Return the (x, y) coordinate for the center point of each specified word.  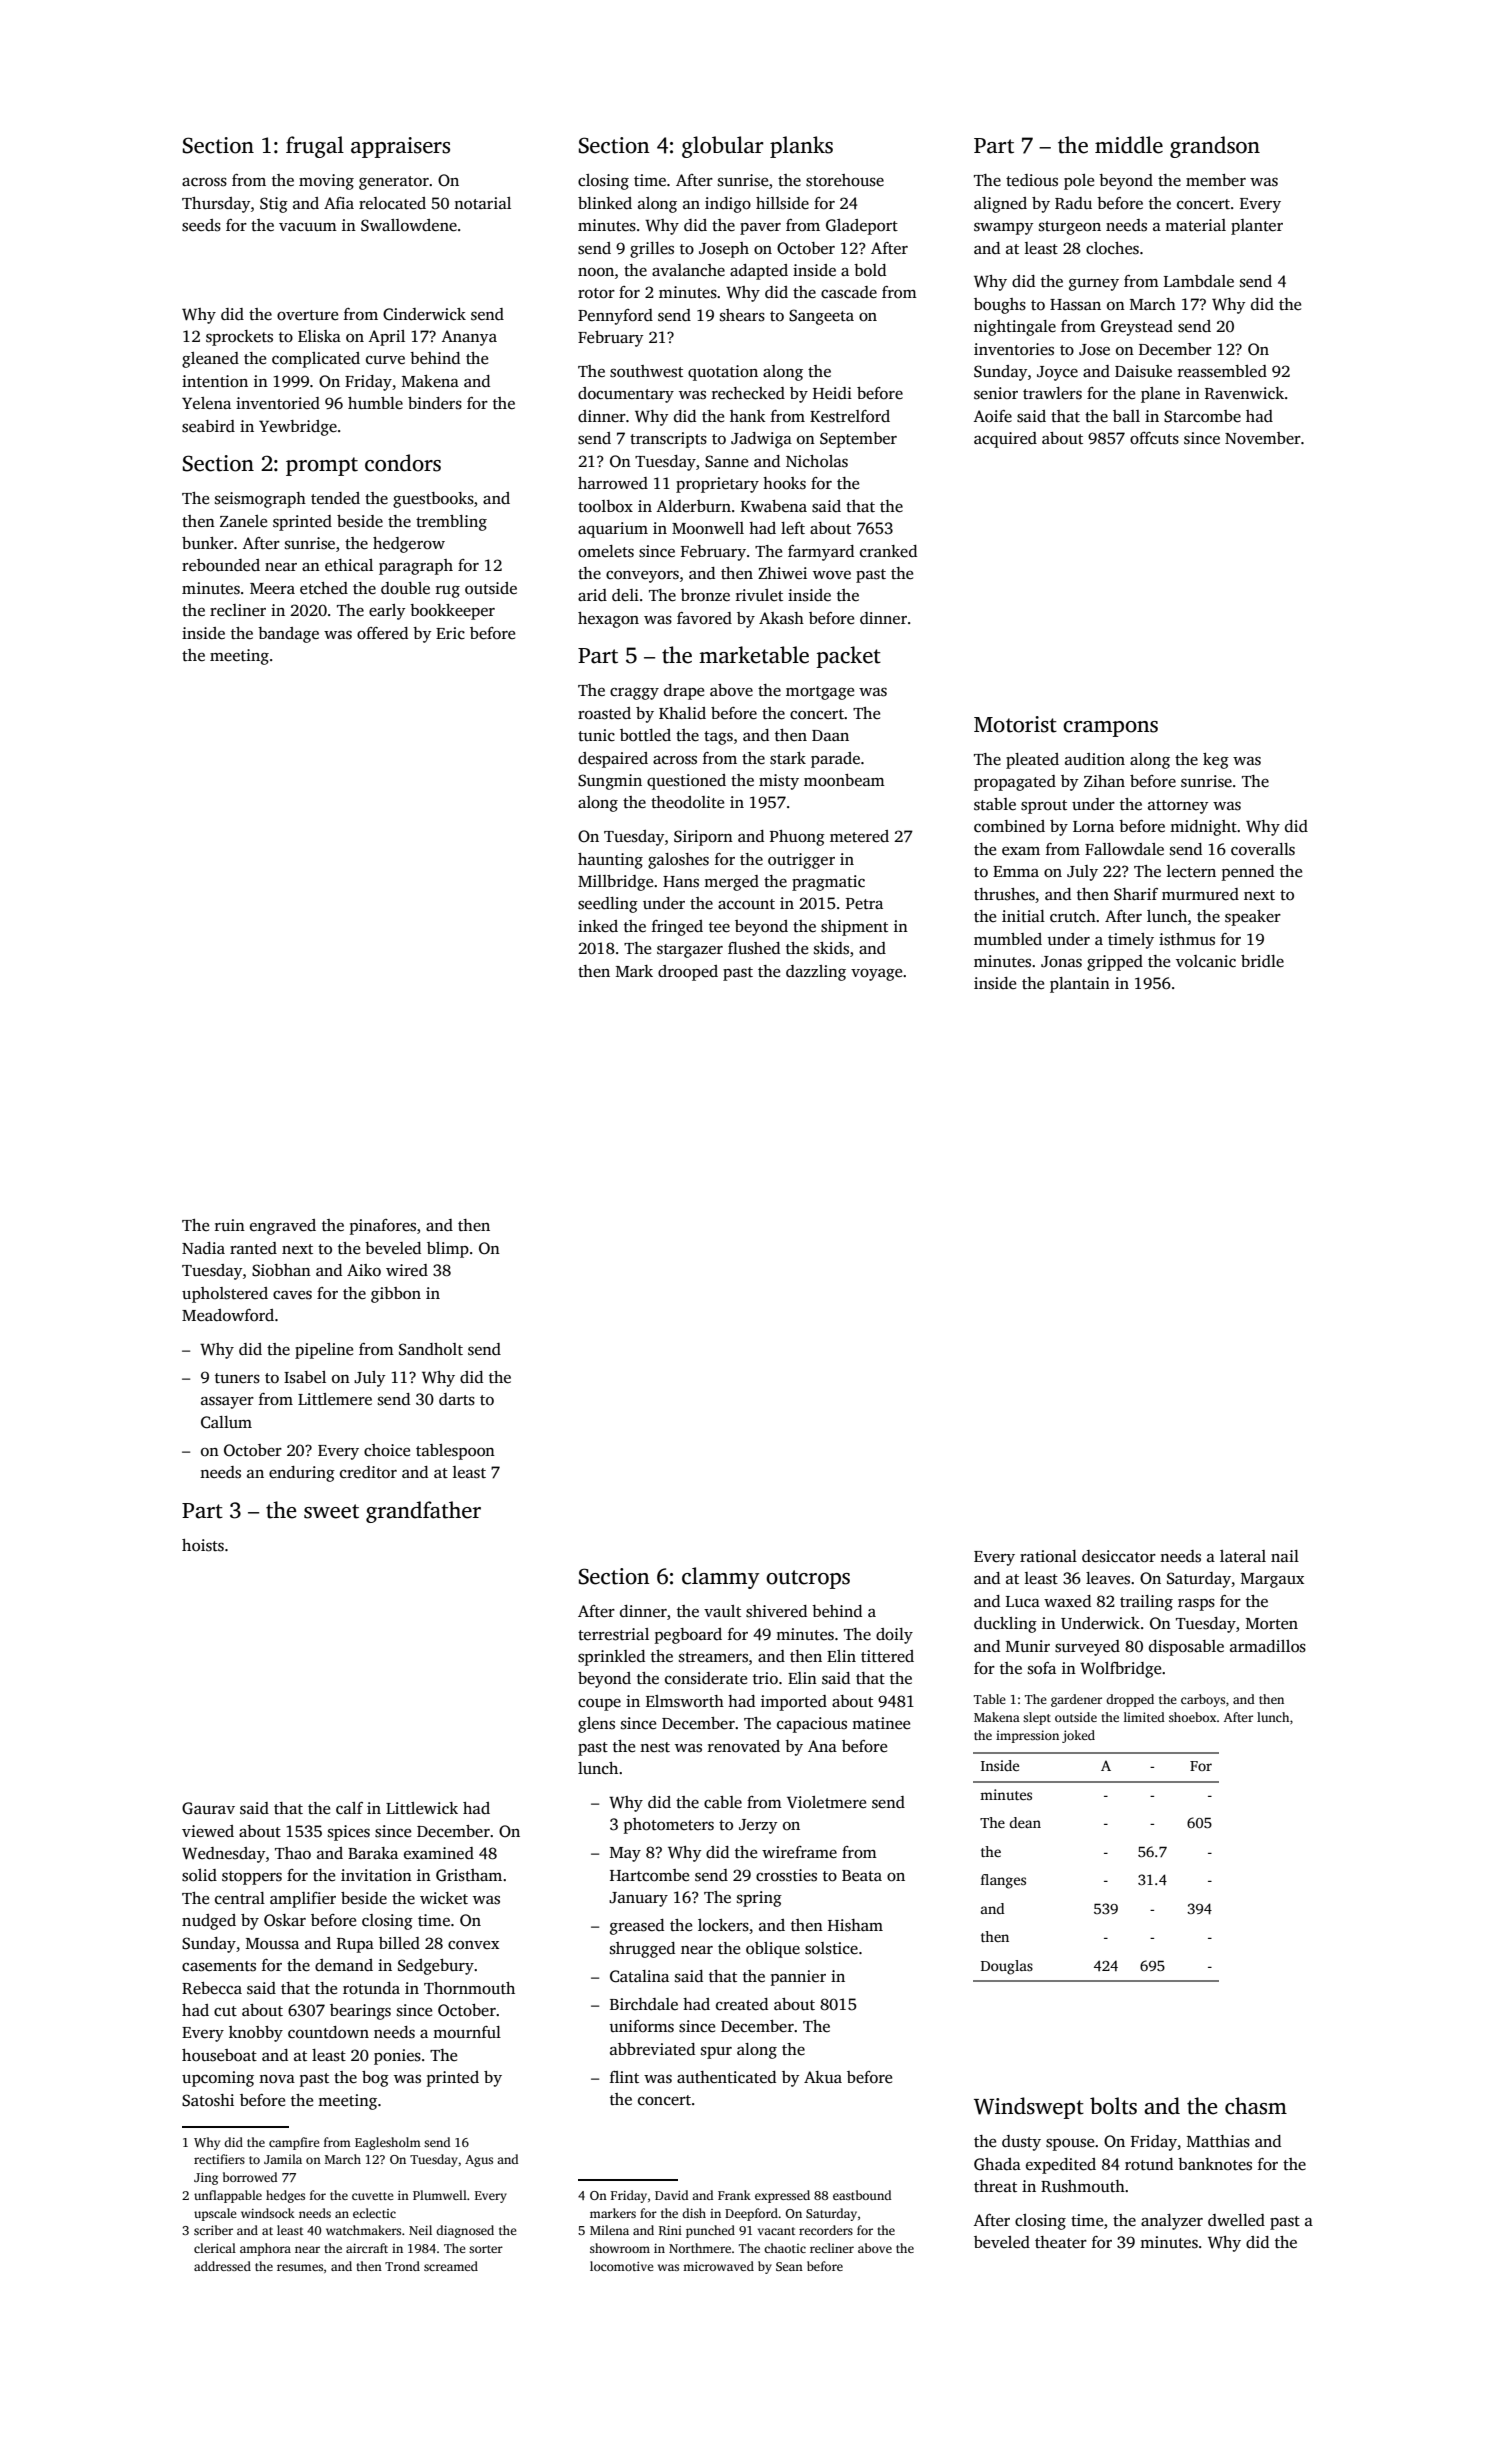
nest (655, 1747)
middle (1129, 145)
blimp (448, 1250)
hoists (203, 1545)
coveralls (1263, 849)
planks (801, 147)
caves (292, 1295)
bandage (288, 635)
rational (1048, 1556)
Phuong (797, 838)
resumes (300, 2267)
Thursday (216, 205)
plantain (1080, 985)
